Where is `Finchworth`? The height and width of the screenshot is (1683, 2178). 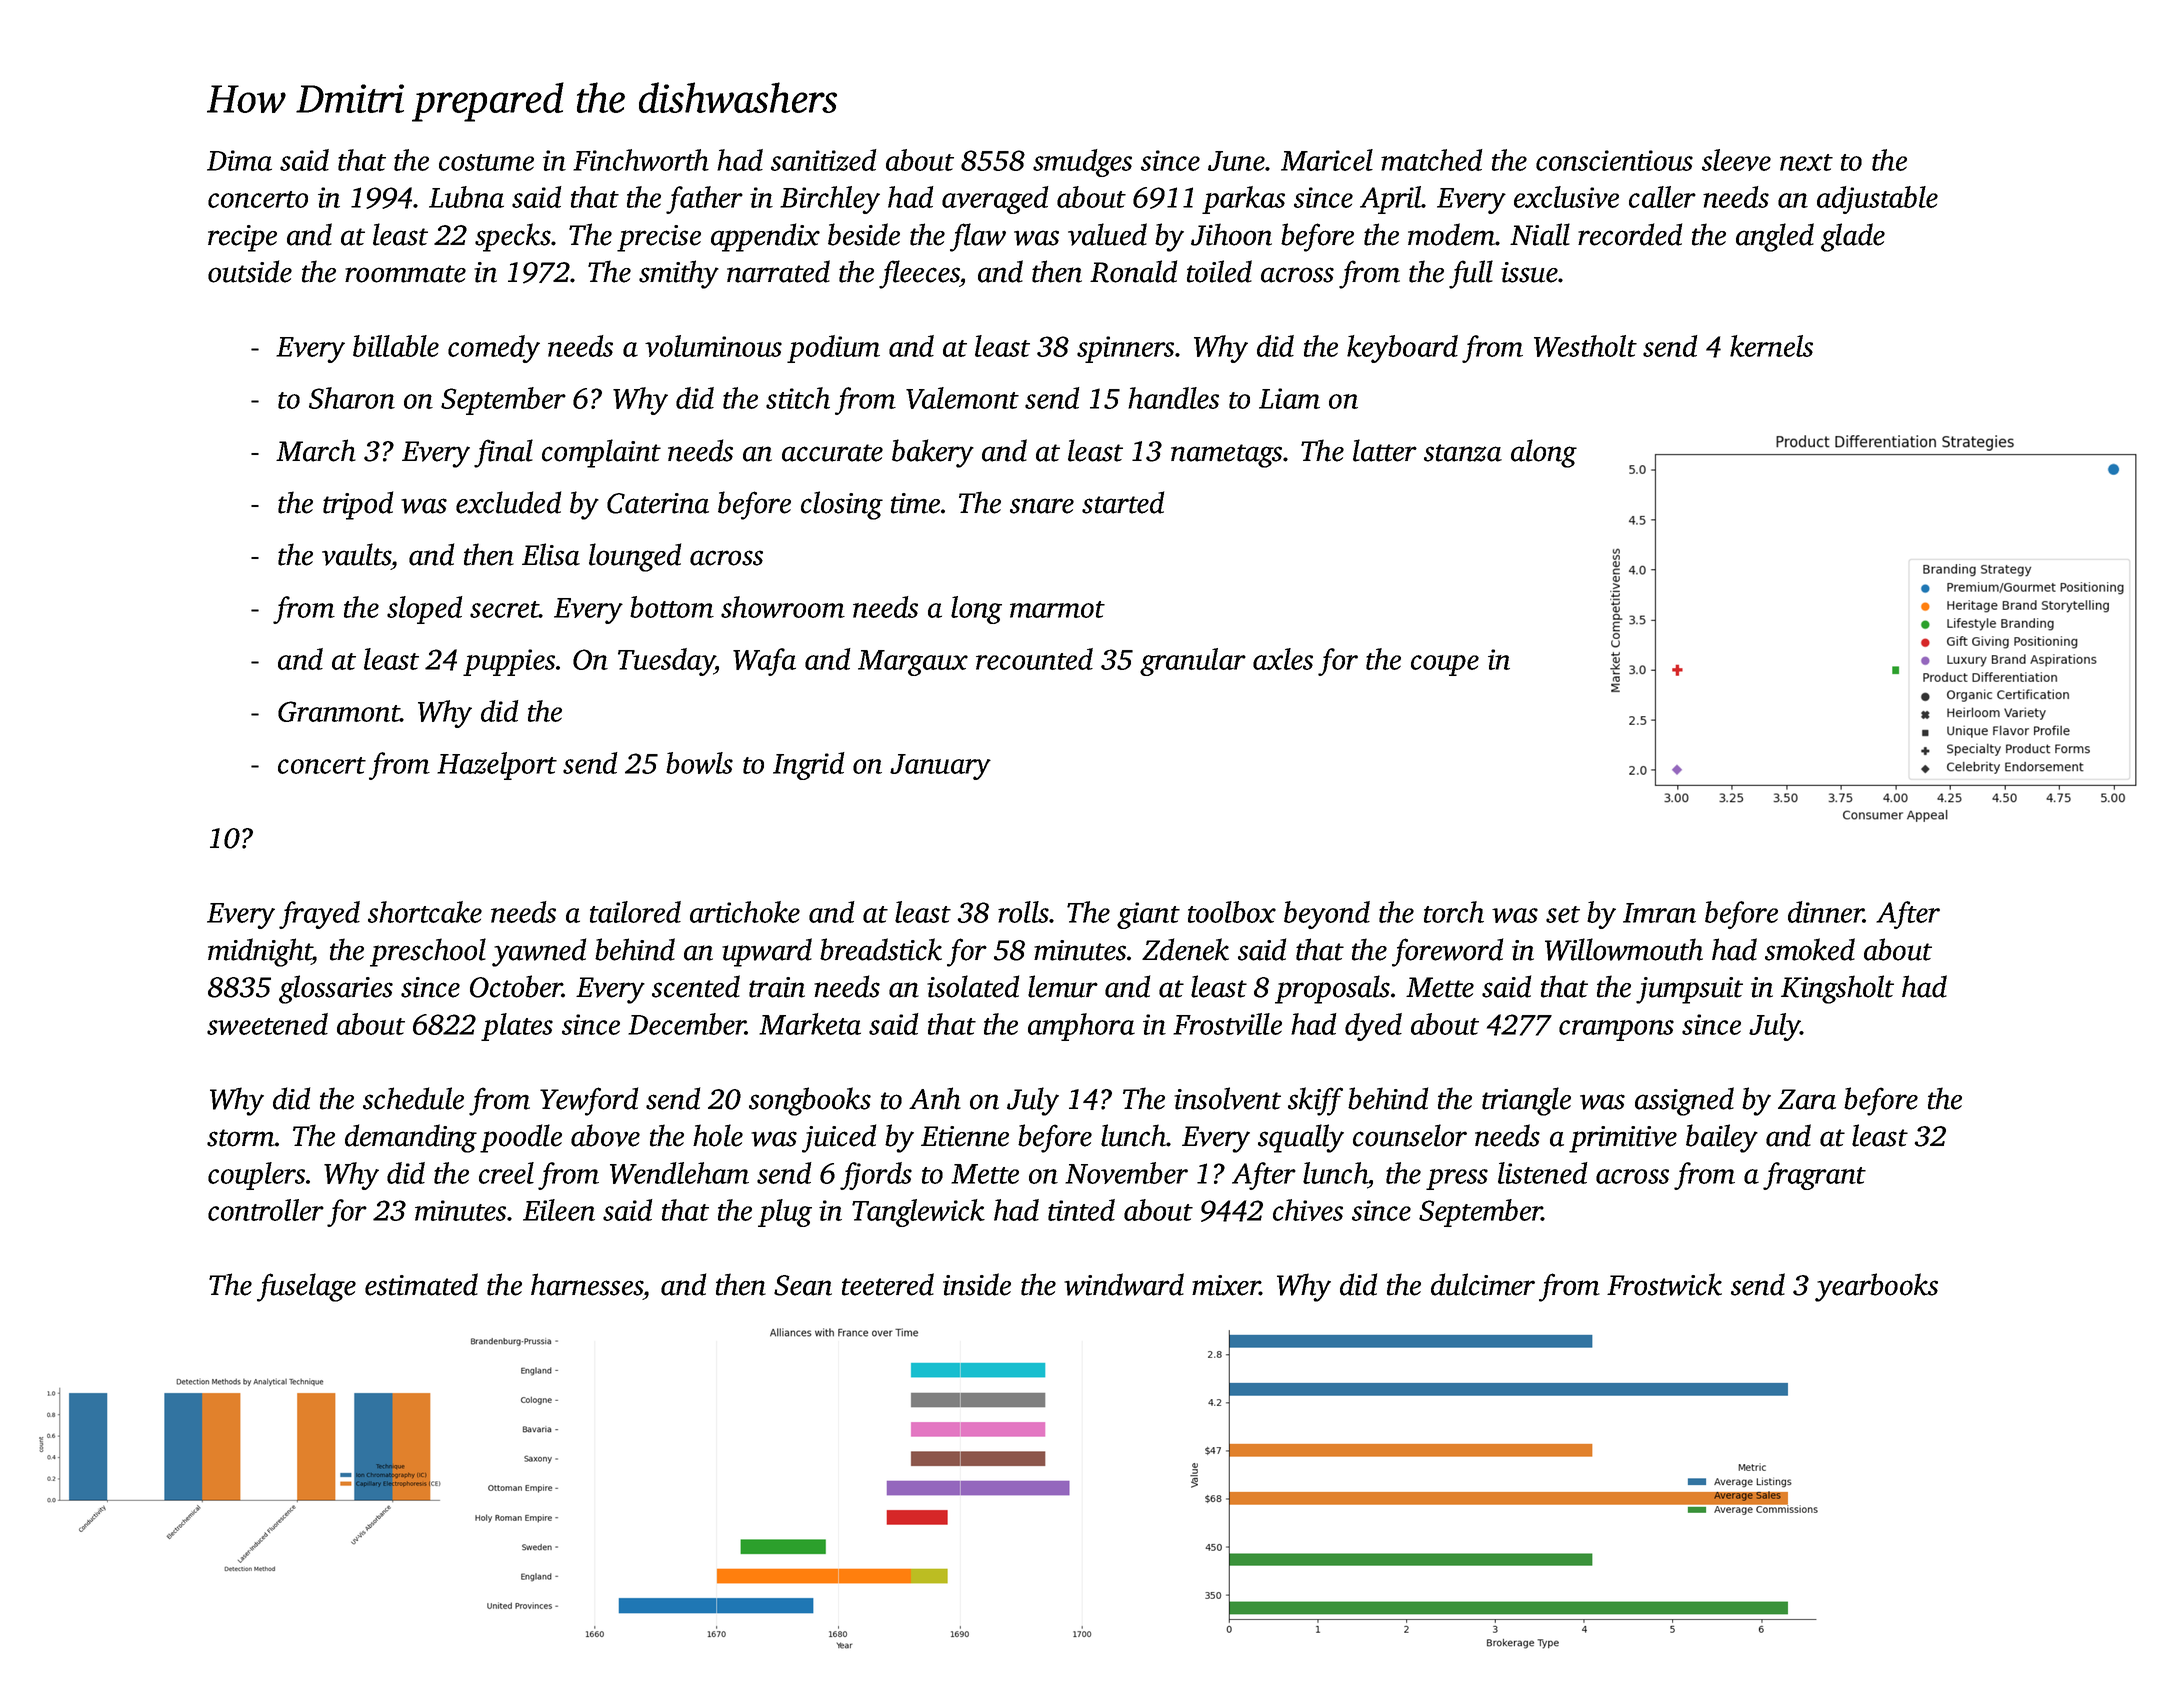 Finchworth is located at coordinates (641, 160).
